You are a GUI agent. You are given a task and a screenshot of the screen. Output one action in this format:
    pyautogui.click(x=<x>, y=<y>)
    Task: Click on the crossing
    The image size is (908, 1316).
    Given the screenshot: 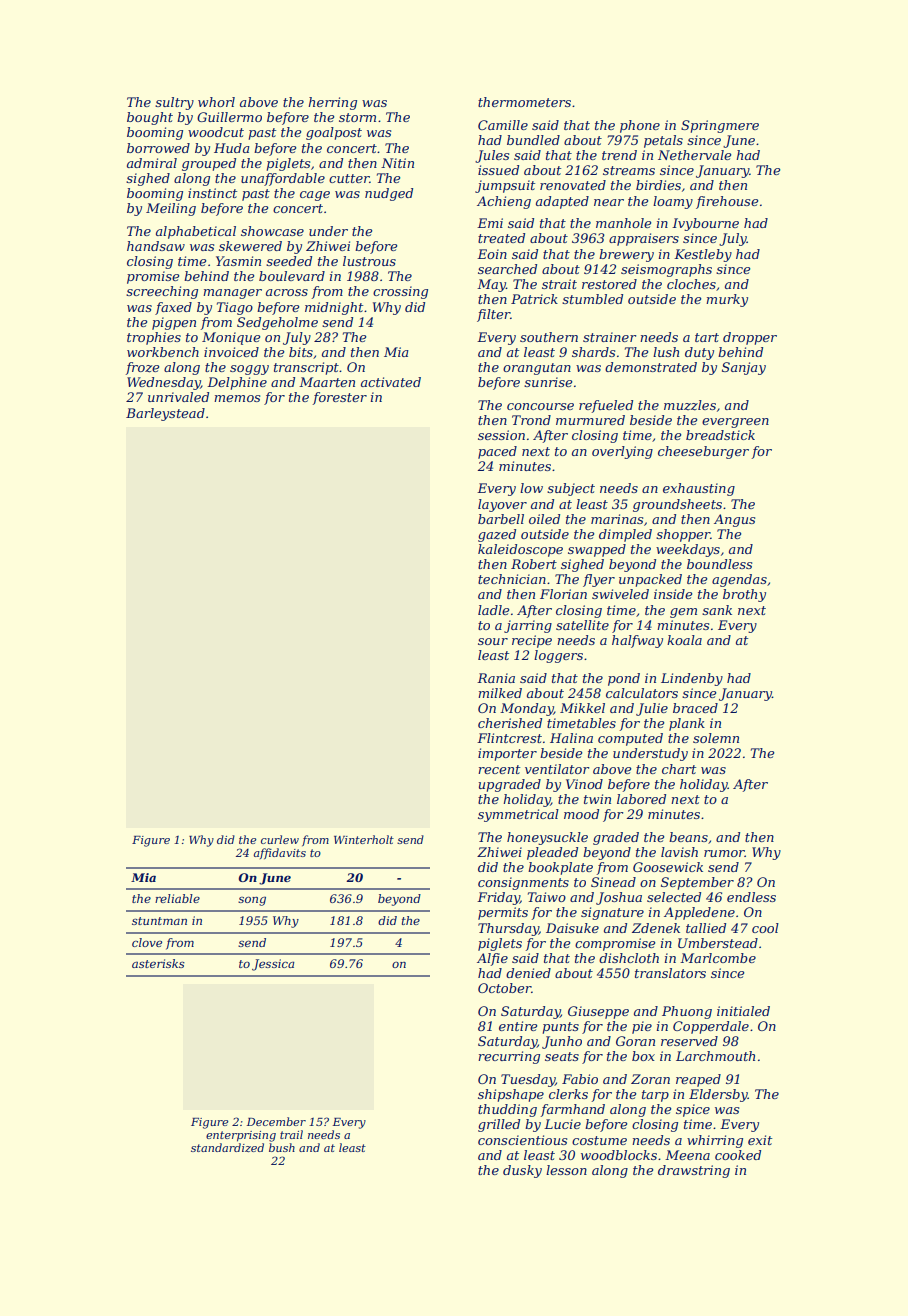 What is the action you would take?
    pyautogui.click(x=400, y=292)
